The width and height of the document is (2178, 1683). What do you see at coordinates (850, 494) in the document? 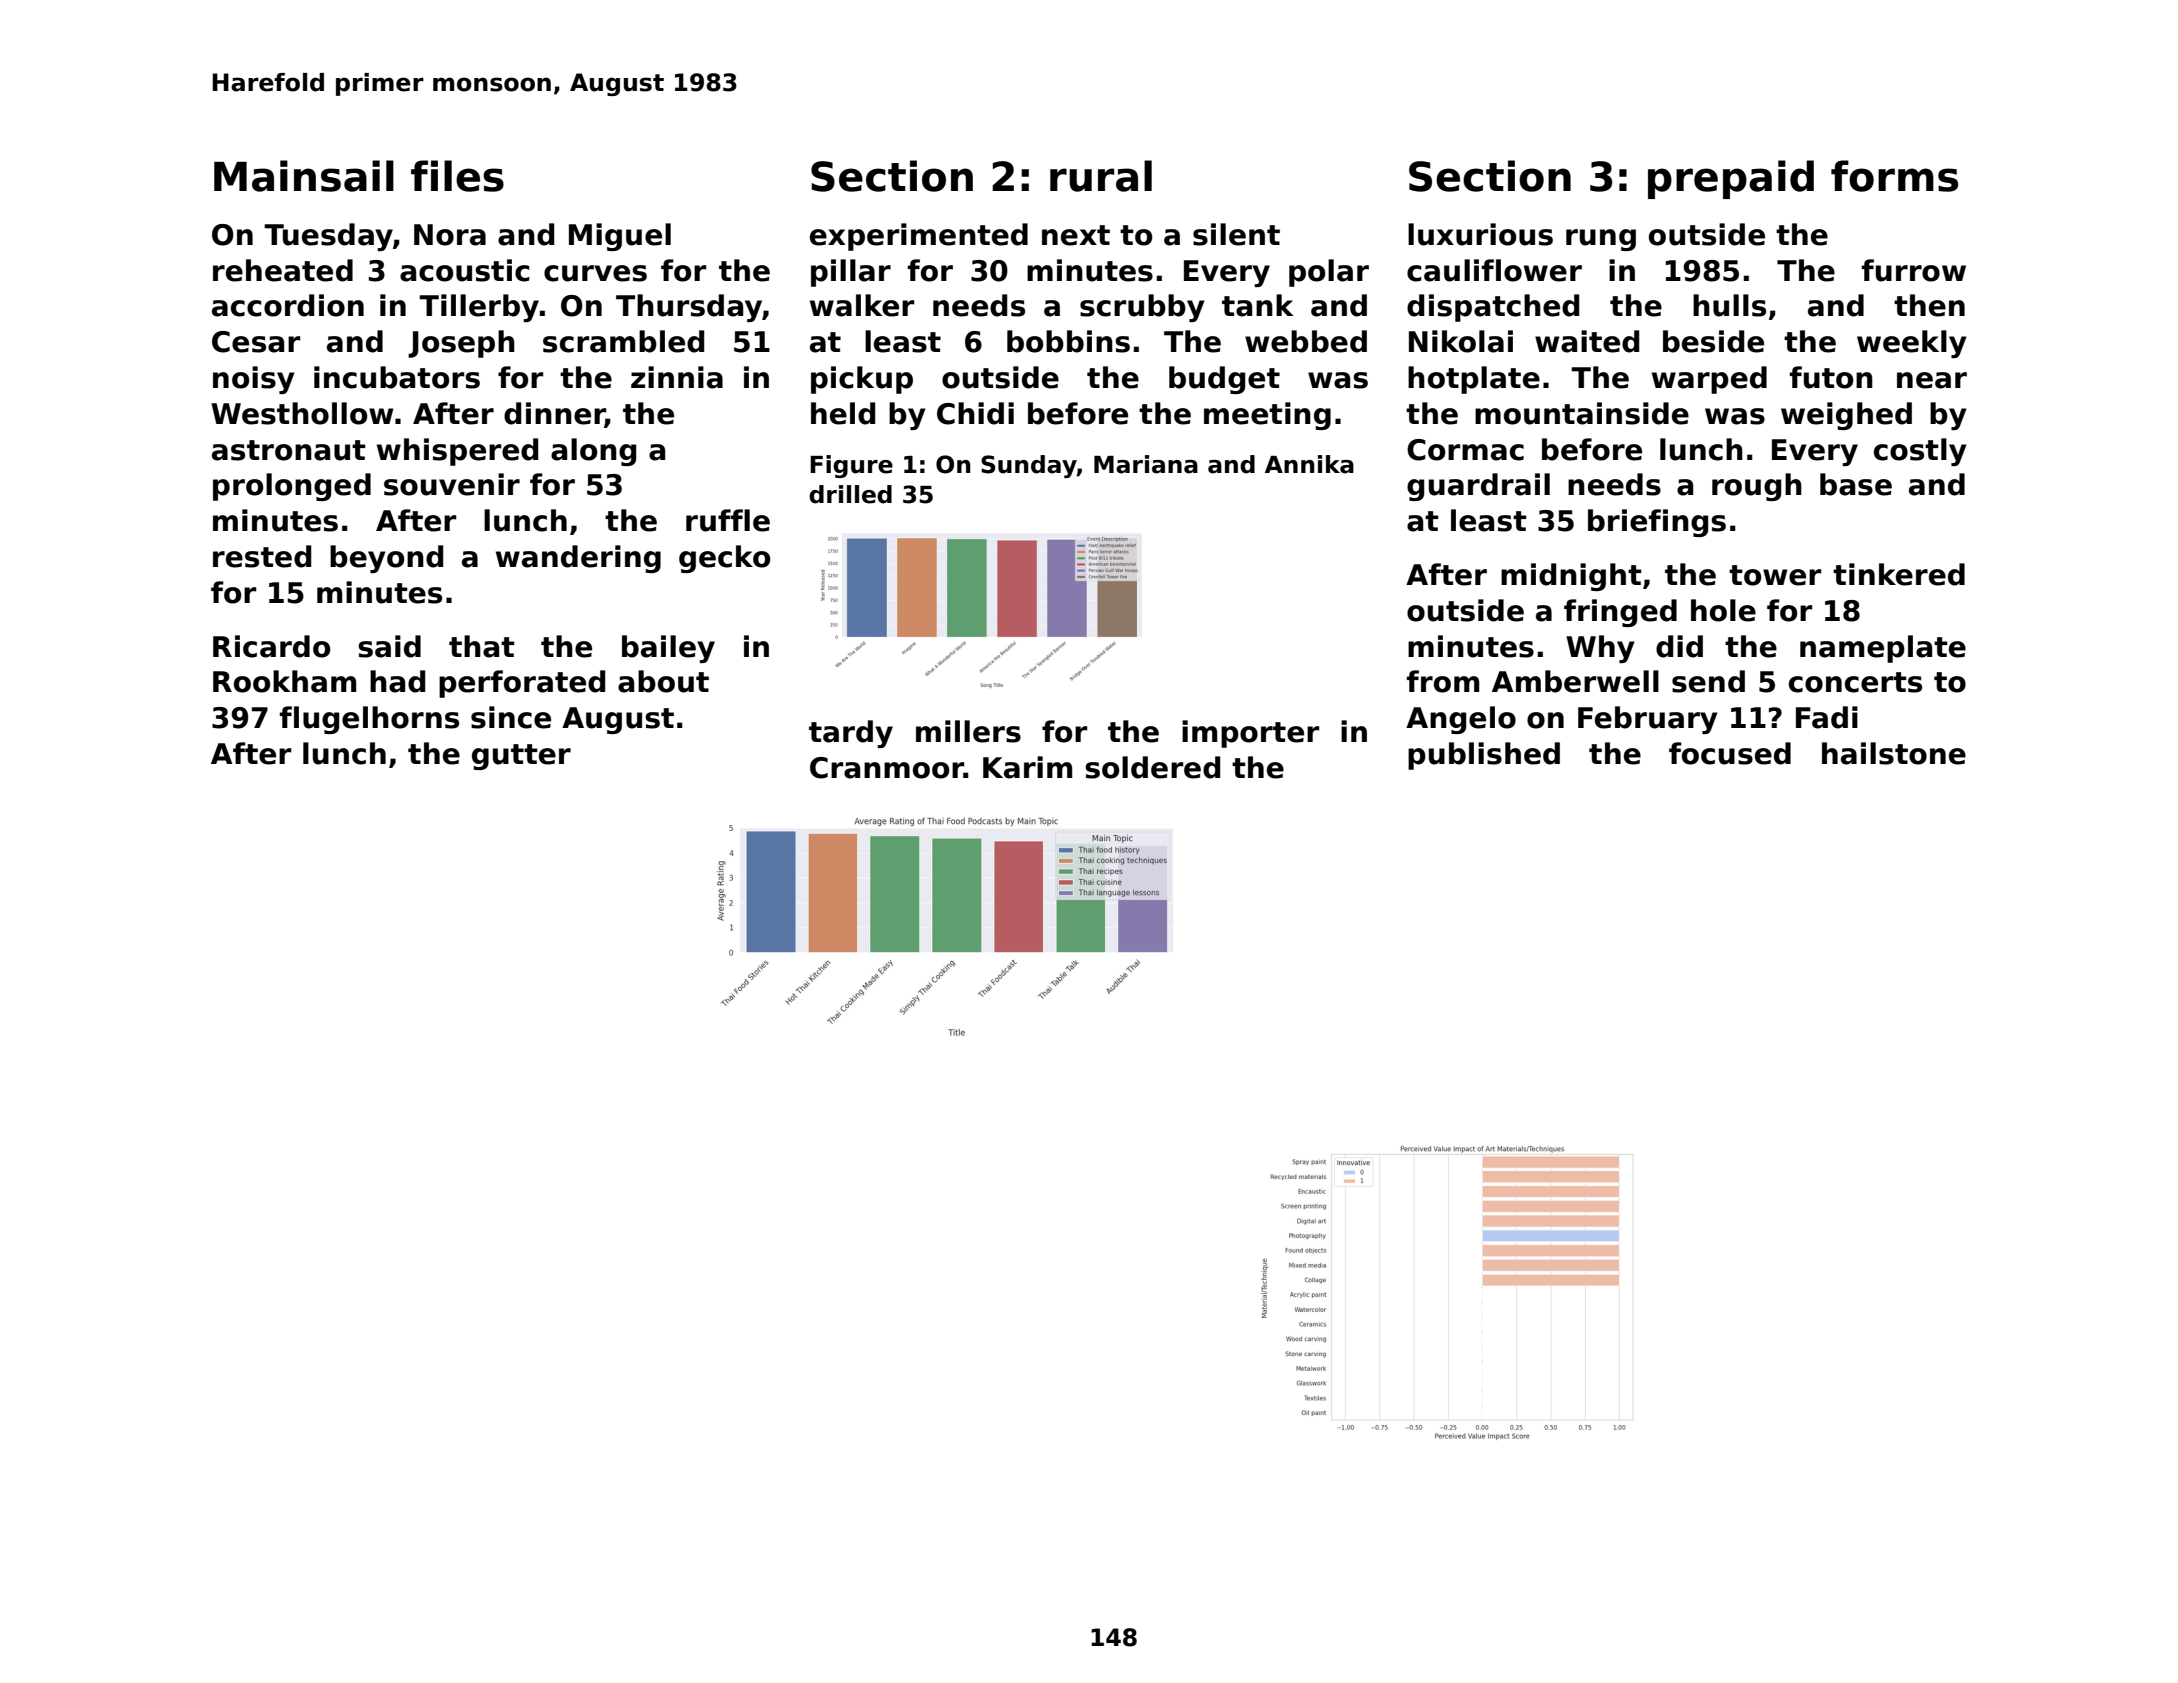
I see `drilled` at bounding box center [850, 494].
